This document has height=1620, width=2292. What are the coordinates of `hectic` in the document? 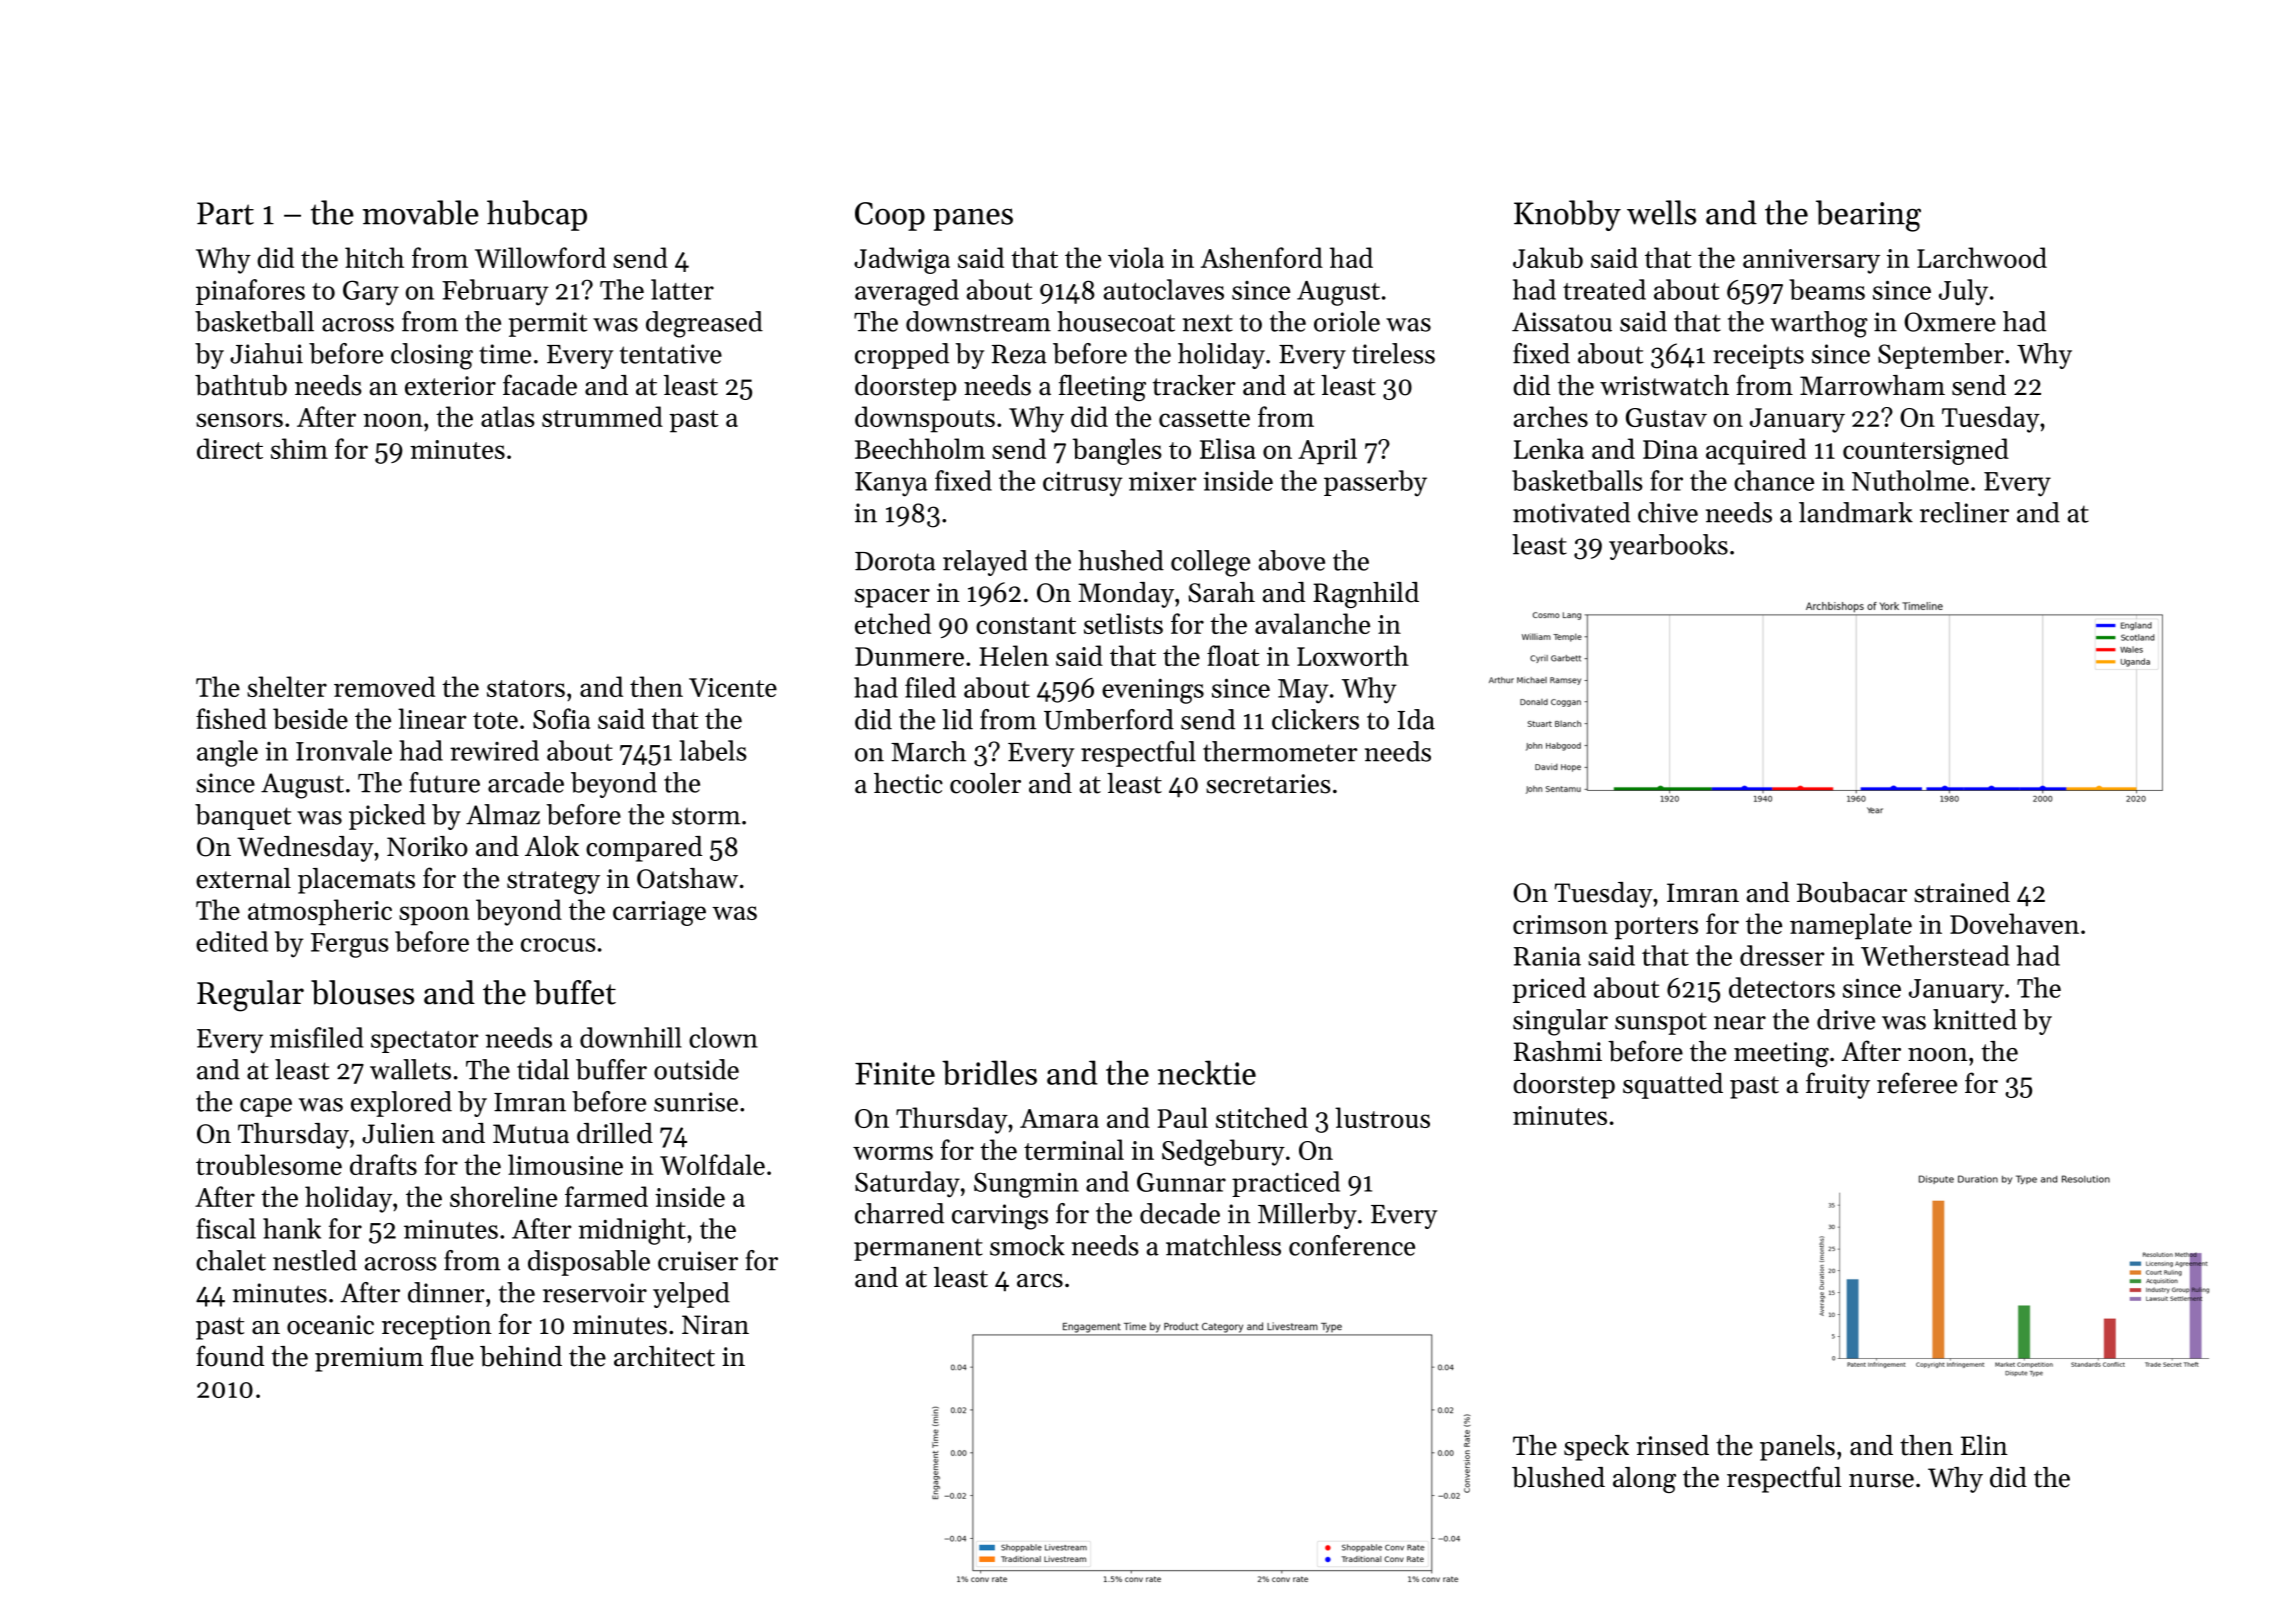 It's located at (908, 783).
